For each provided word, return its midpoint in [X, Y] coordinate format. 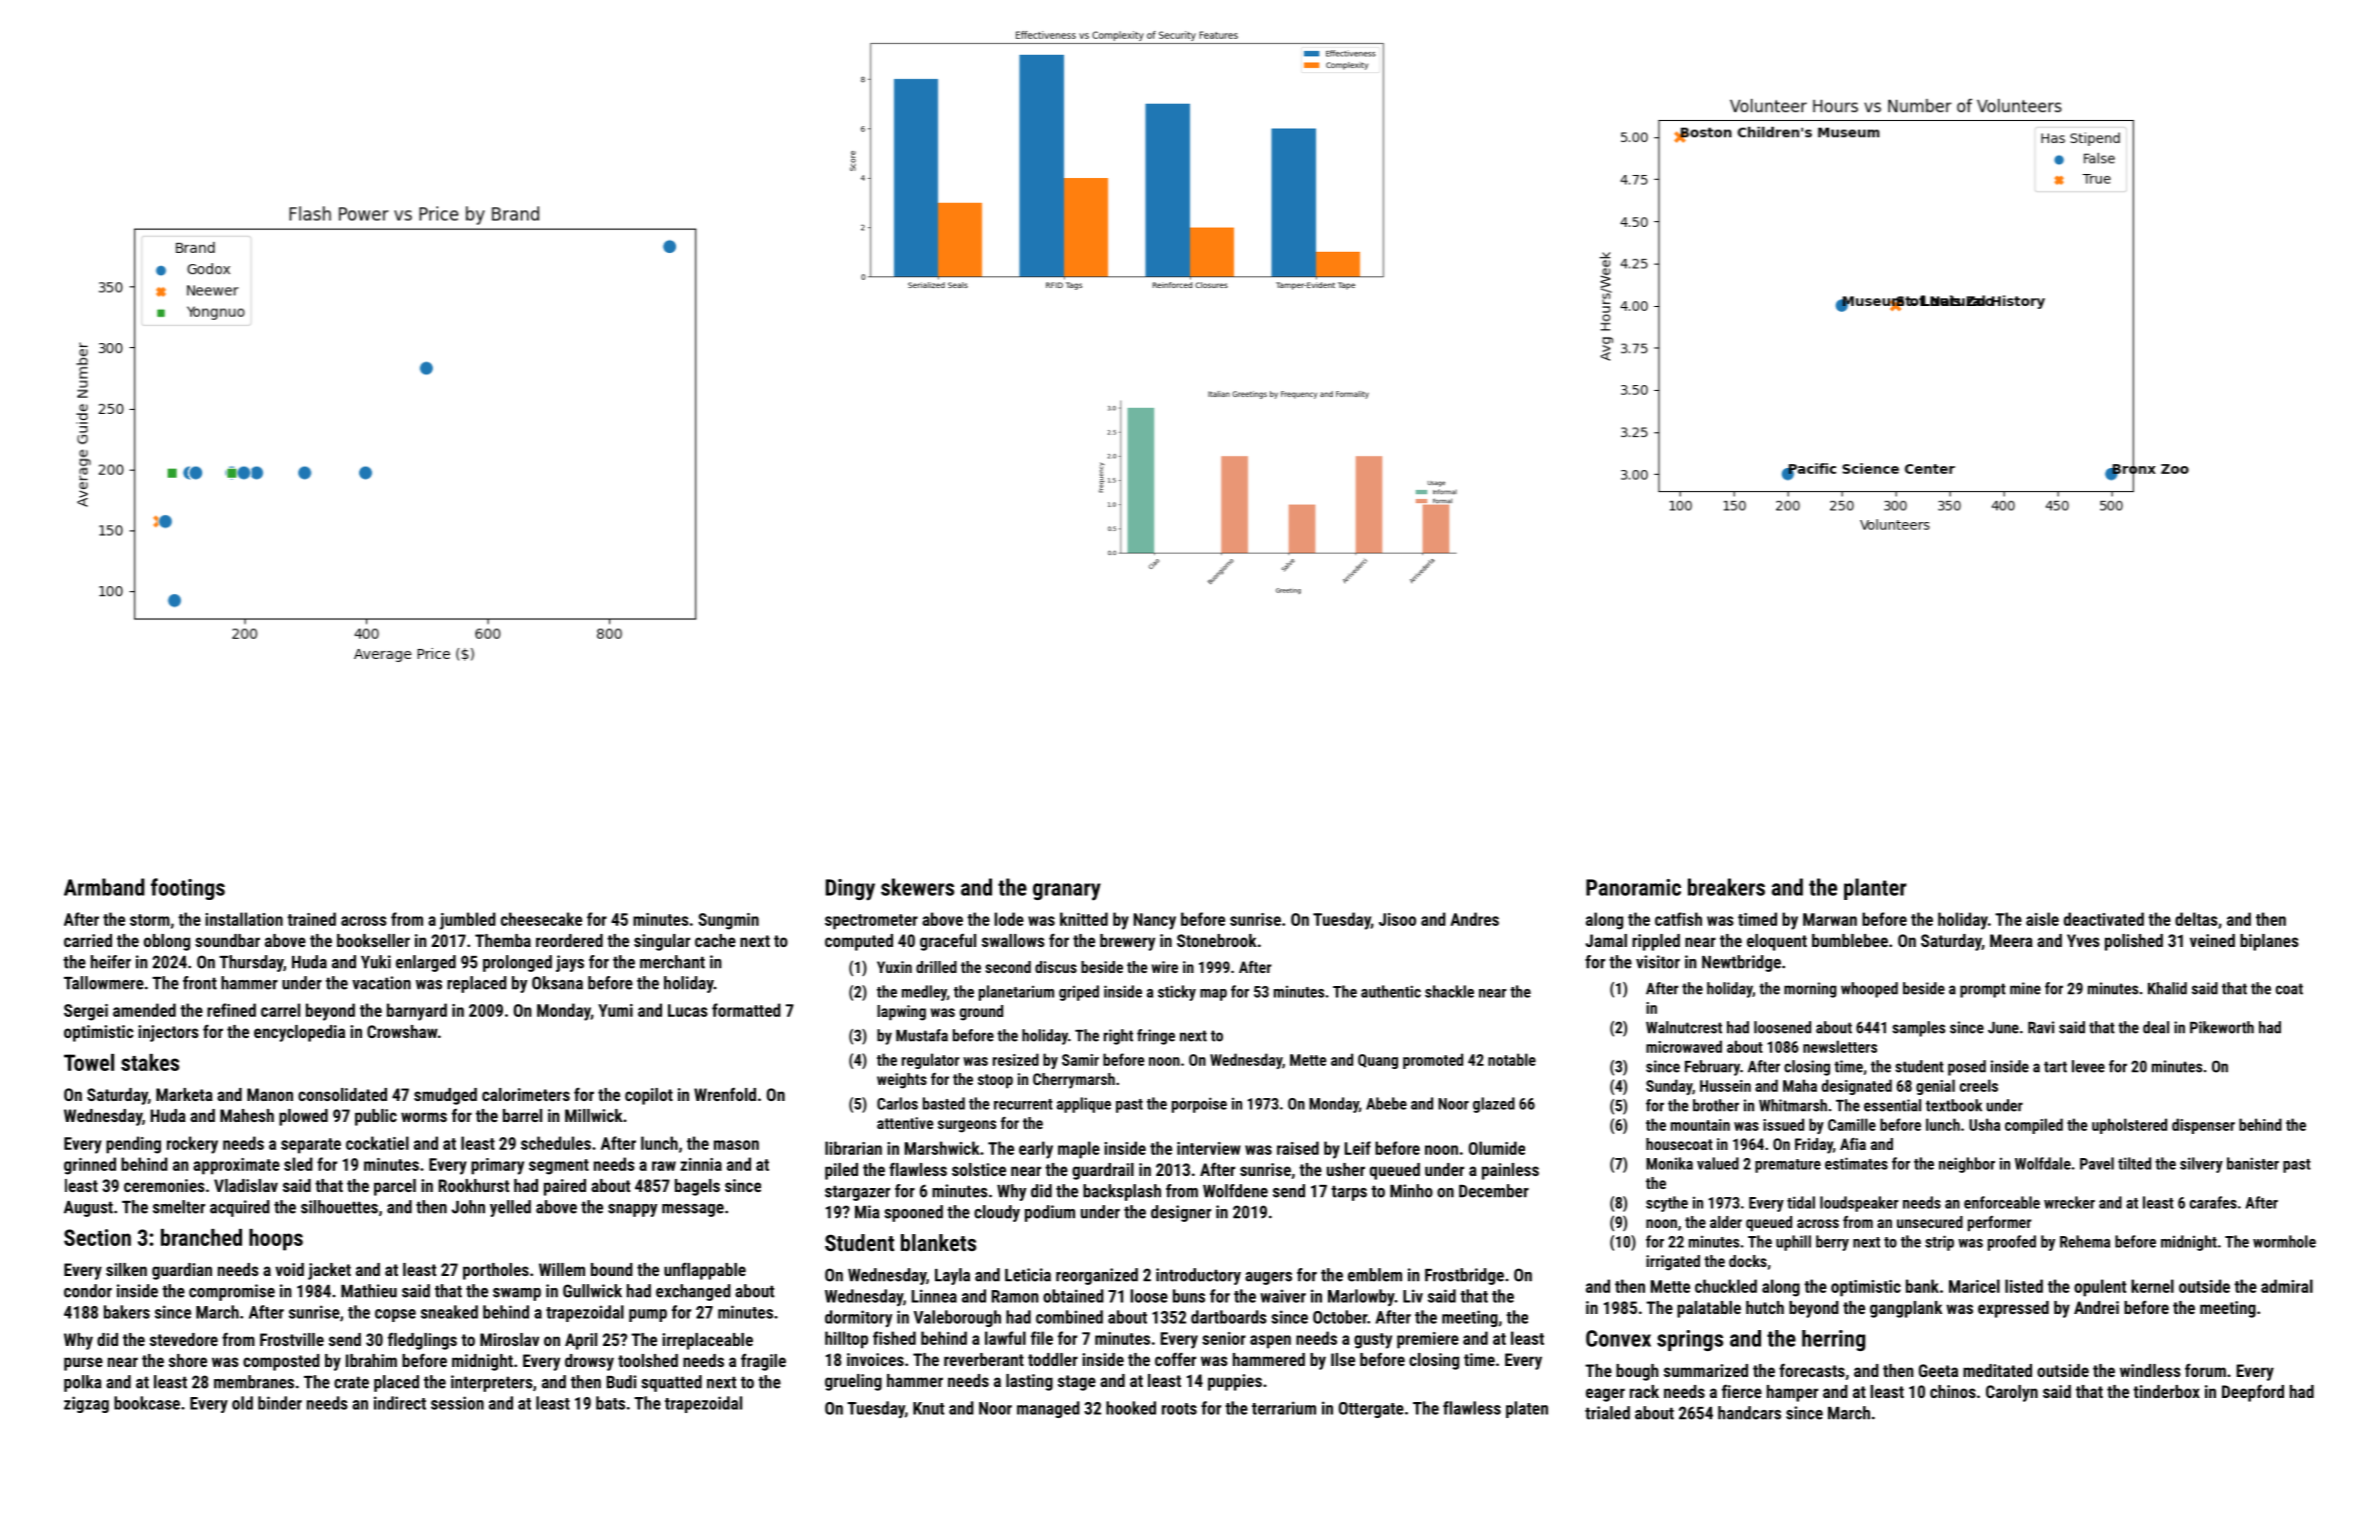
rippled [1656, 942]
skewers [917, 887]
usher [1346, 1169]
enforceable [2002, 1202]
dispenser [2203, 1126]
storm [150, 920]
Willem [562, 1269]
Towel [89, 1062]
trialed [1607, 1413]
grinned [90, 1166]
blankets [938, 1242]
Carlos [897, 1103]
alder [1726, 1222]
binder [280, 1403]
